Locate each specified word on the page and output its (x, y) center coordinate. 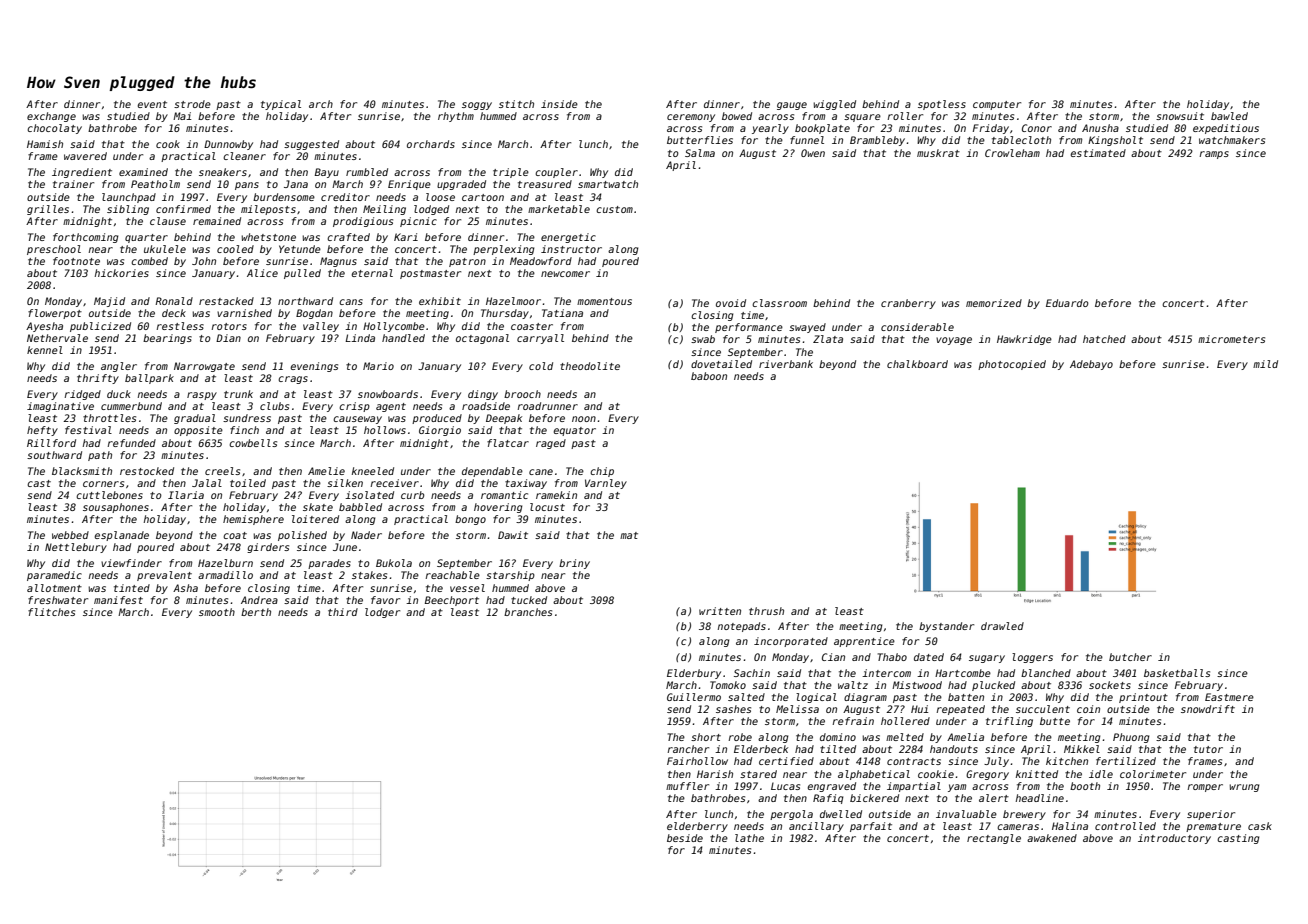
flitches (51, 612)
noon (584, 419)
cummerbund (131, 406)
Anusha (1100, 128)
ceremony (691, 118)
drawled (1002, 626)
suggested (311, 145)
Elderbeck (761, 749)
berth (256, 612)
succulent (1043, 709)
